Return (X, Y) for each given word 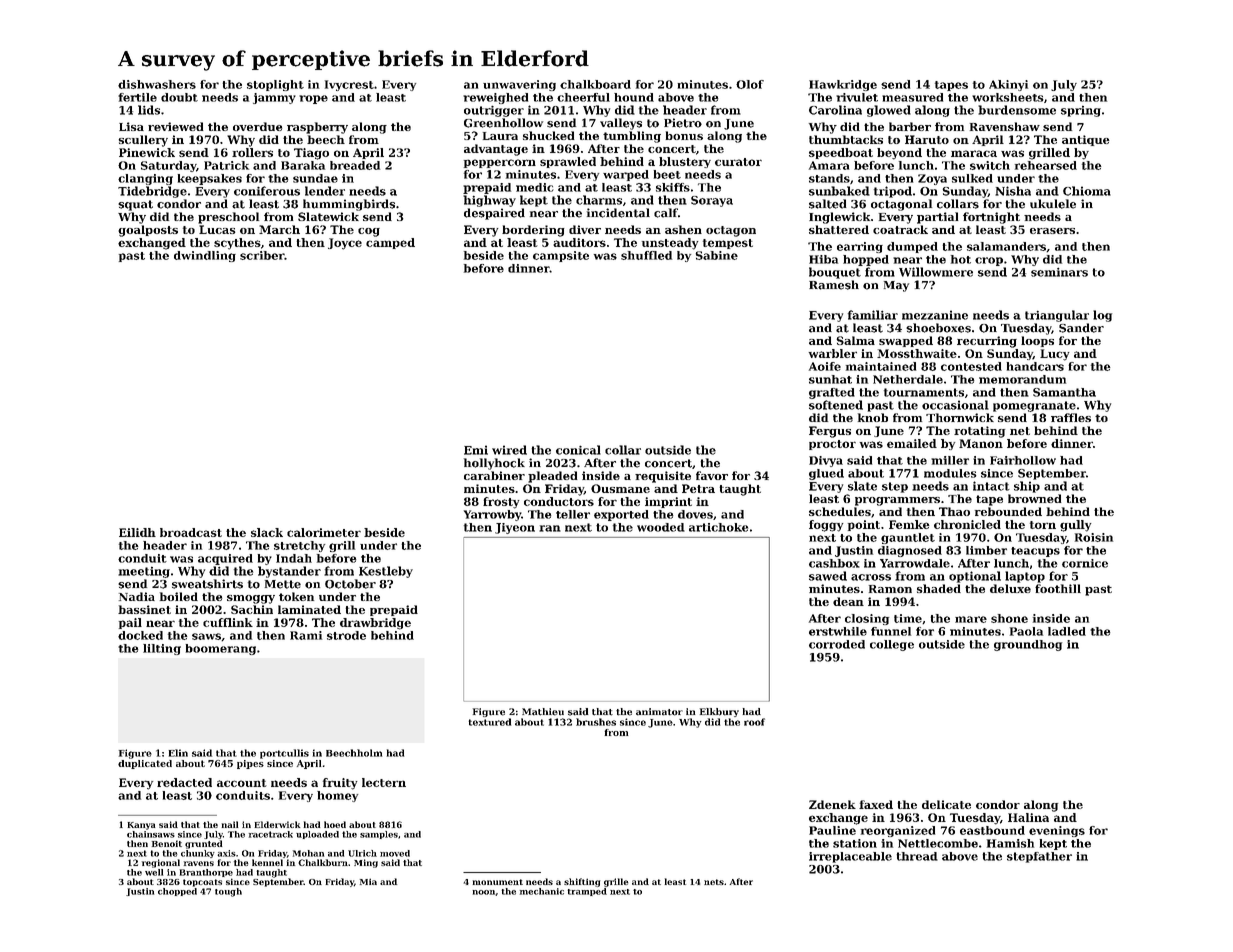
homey (337, 796)
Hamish (1010, 843)
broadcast (191, 532)
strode (346, 635)
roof (754, 722)
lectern (384, 782)
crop (989, 261)
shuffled (646, 255)
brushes (596, 722)
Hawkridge (843, 85)
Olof (750, 84)
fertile (137, 97)
